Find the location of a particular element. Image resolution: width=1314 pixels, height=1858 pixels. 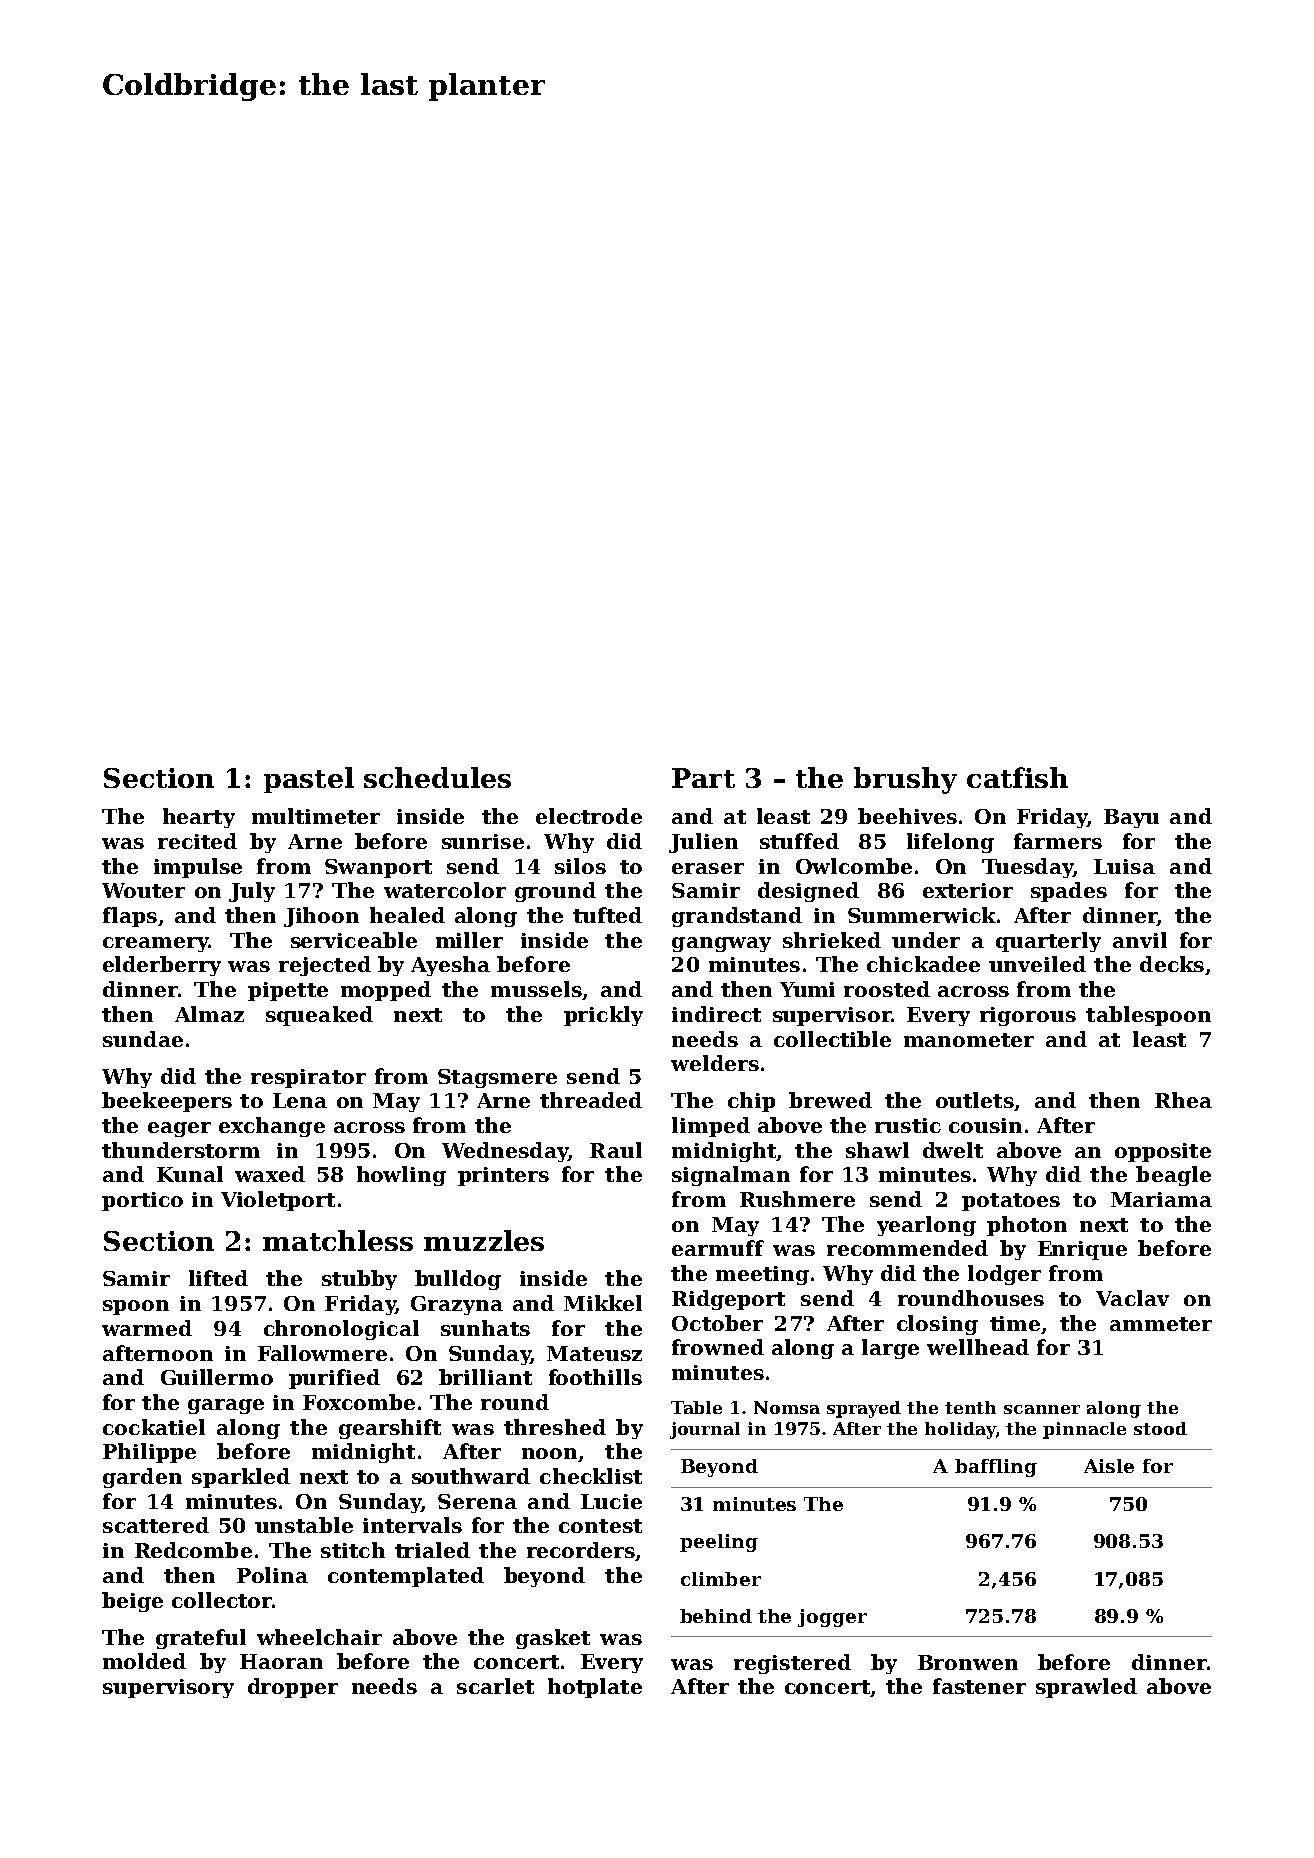

hotplate is located at coordinates (595, 1688).
